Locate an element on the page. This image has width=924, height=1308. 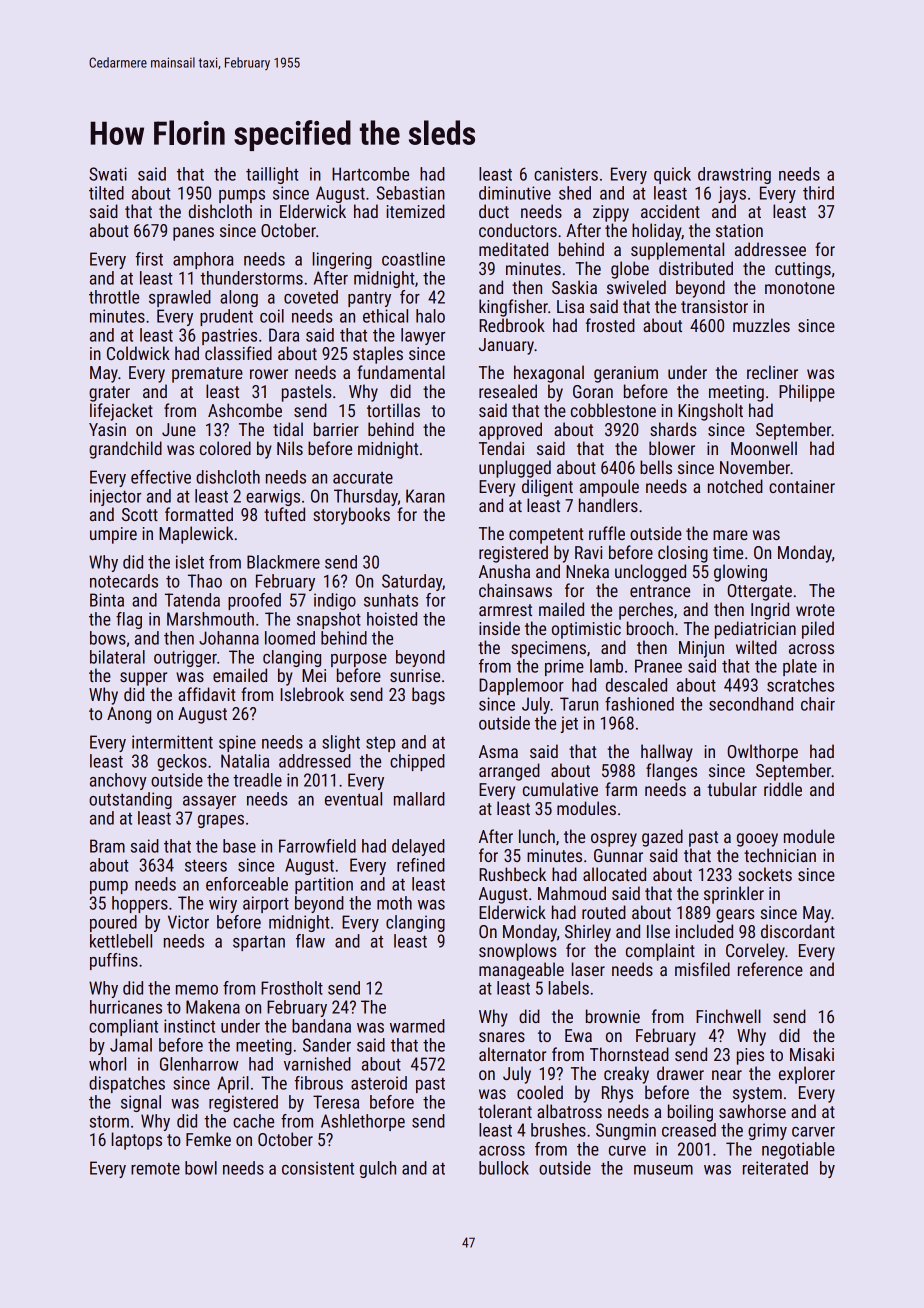
geranium is located at coordinates (626, 374).
